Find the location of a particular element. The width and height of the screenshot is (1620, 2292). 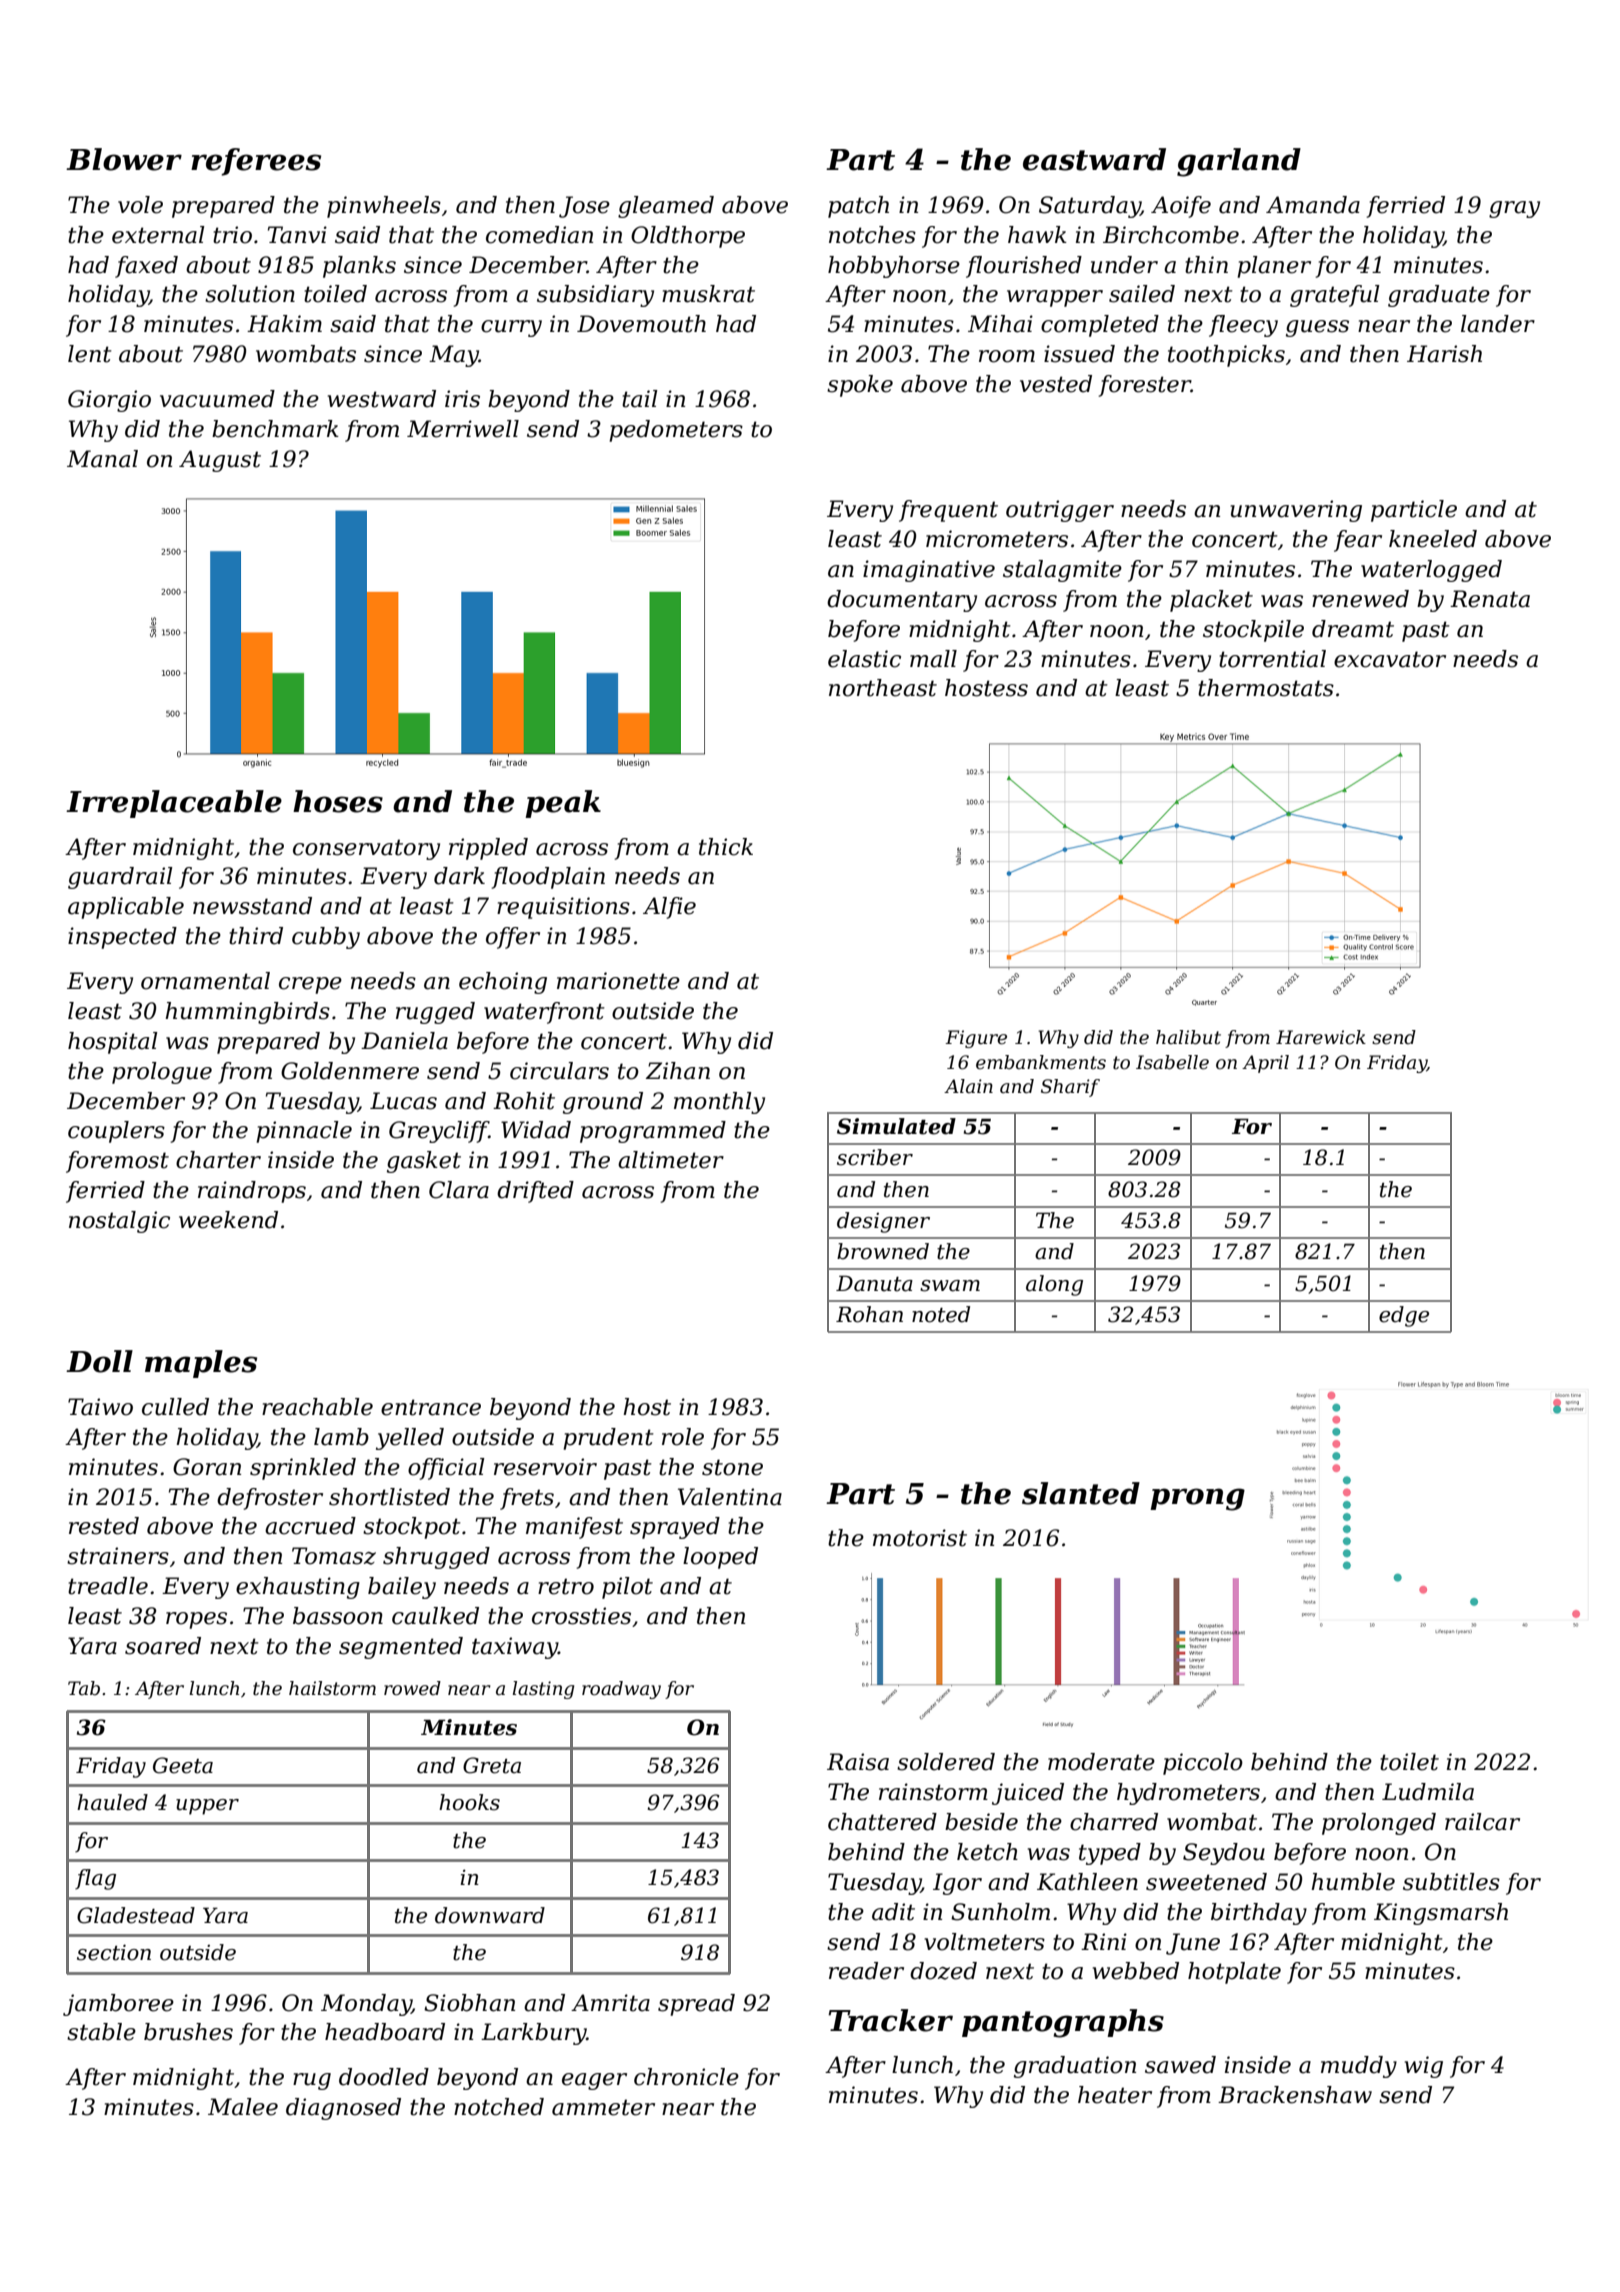

vested is located at coordinates (1056, 384).
